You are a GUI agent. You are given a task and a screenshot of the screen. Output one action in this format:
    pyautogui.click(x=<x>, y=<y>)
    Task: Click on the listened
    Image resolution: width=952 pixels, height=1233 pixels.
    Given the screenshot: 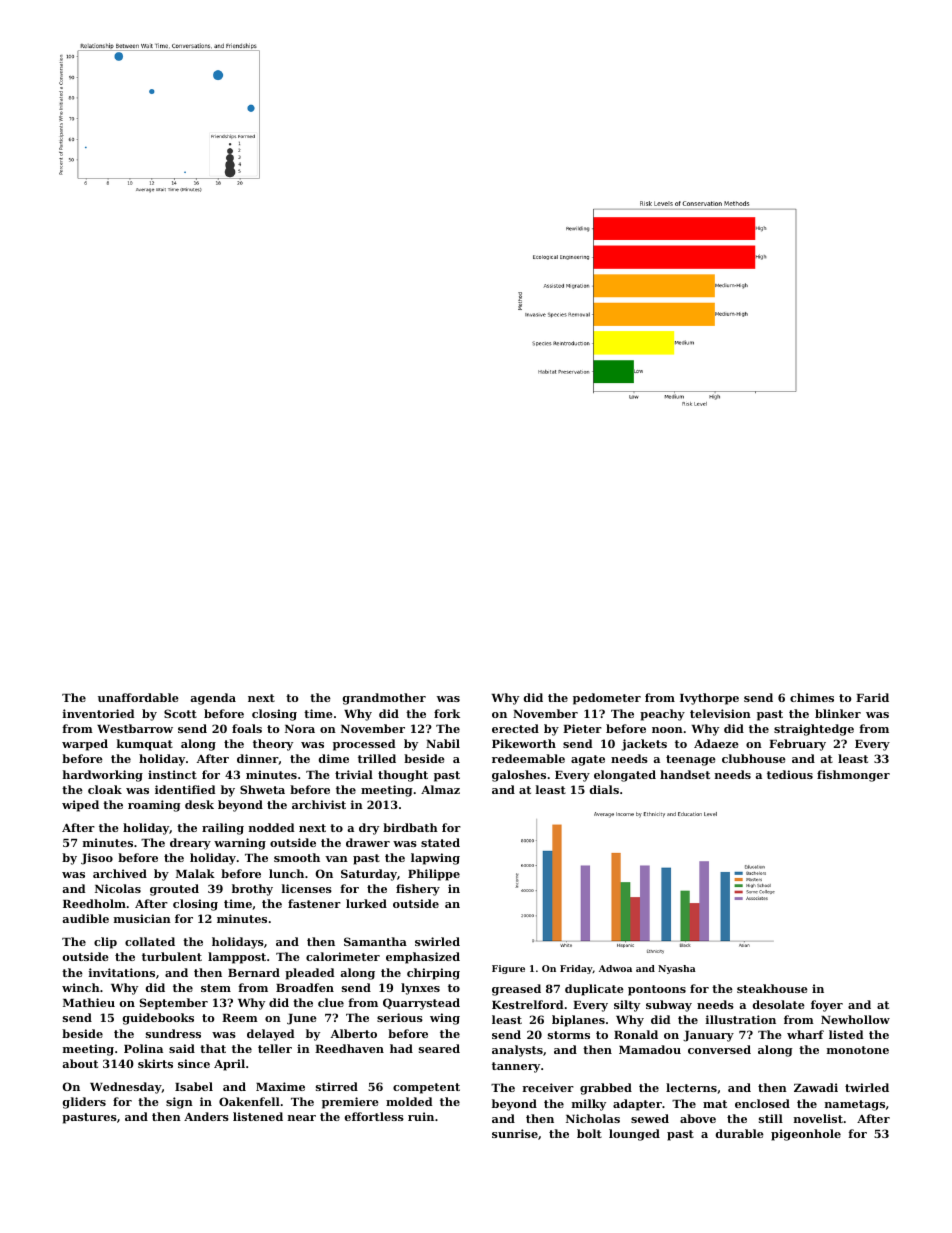 What is the action you would take?
    pyautogui.click(x=258, y=1116)
